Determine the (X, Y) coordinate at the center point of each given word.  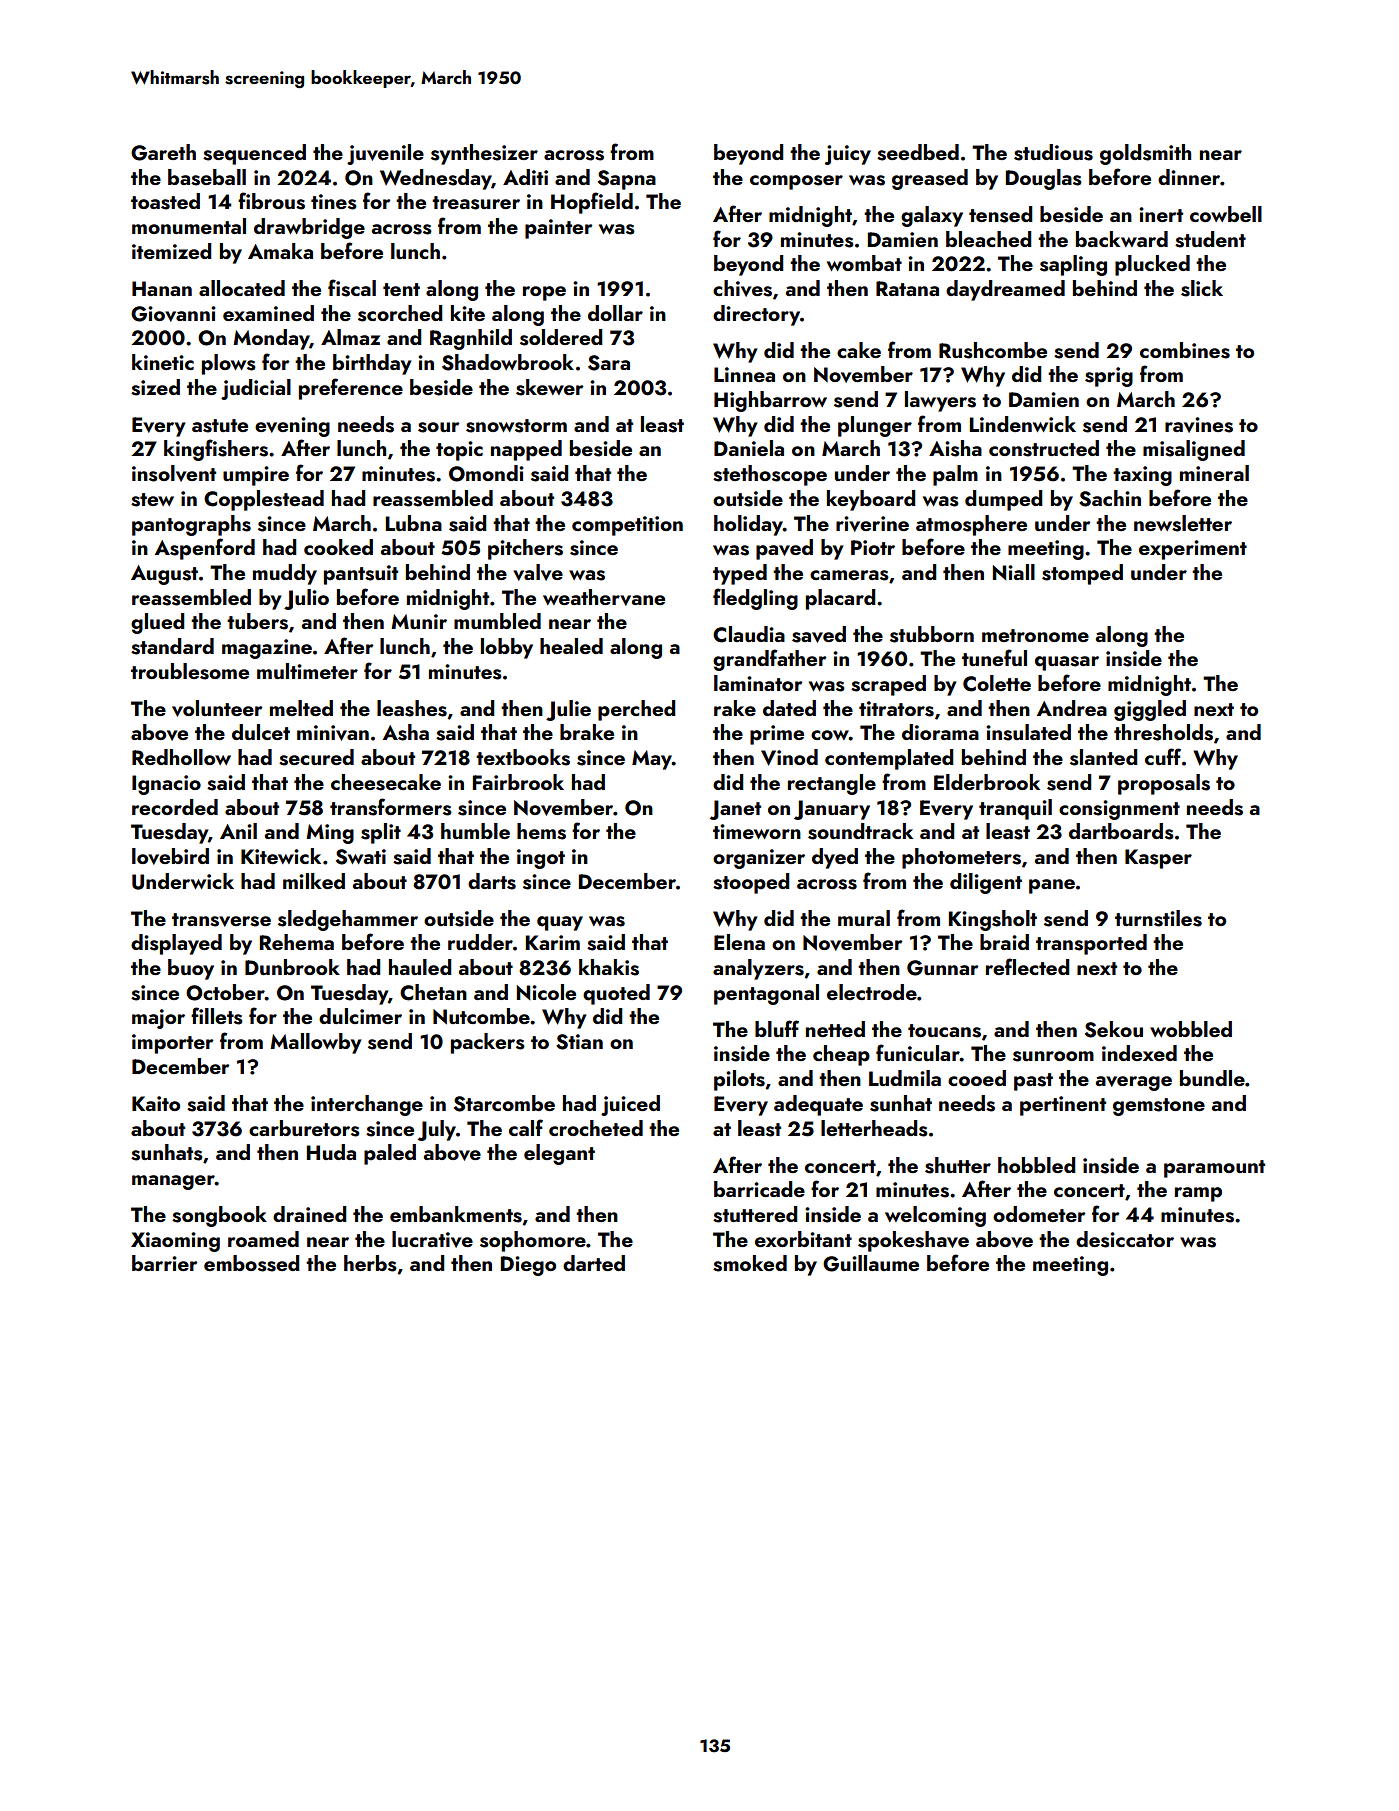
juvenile (385, 154)
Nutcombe (481, 1016)
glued (158, 623)
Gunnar (942, 968)
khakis (609, 967)
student (1210, 239)
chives (742, 288)
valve (538, 572)
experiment (1193, 550)
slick (1202, 288)
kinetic (163, 362)
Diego (528, 1266)
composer (796, 182)
